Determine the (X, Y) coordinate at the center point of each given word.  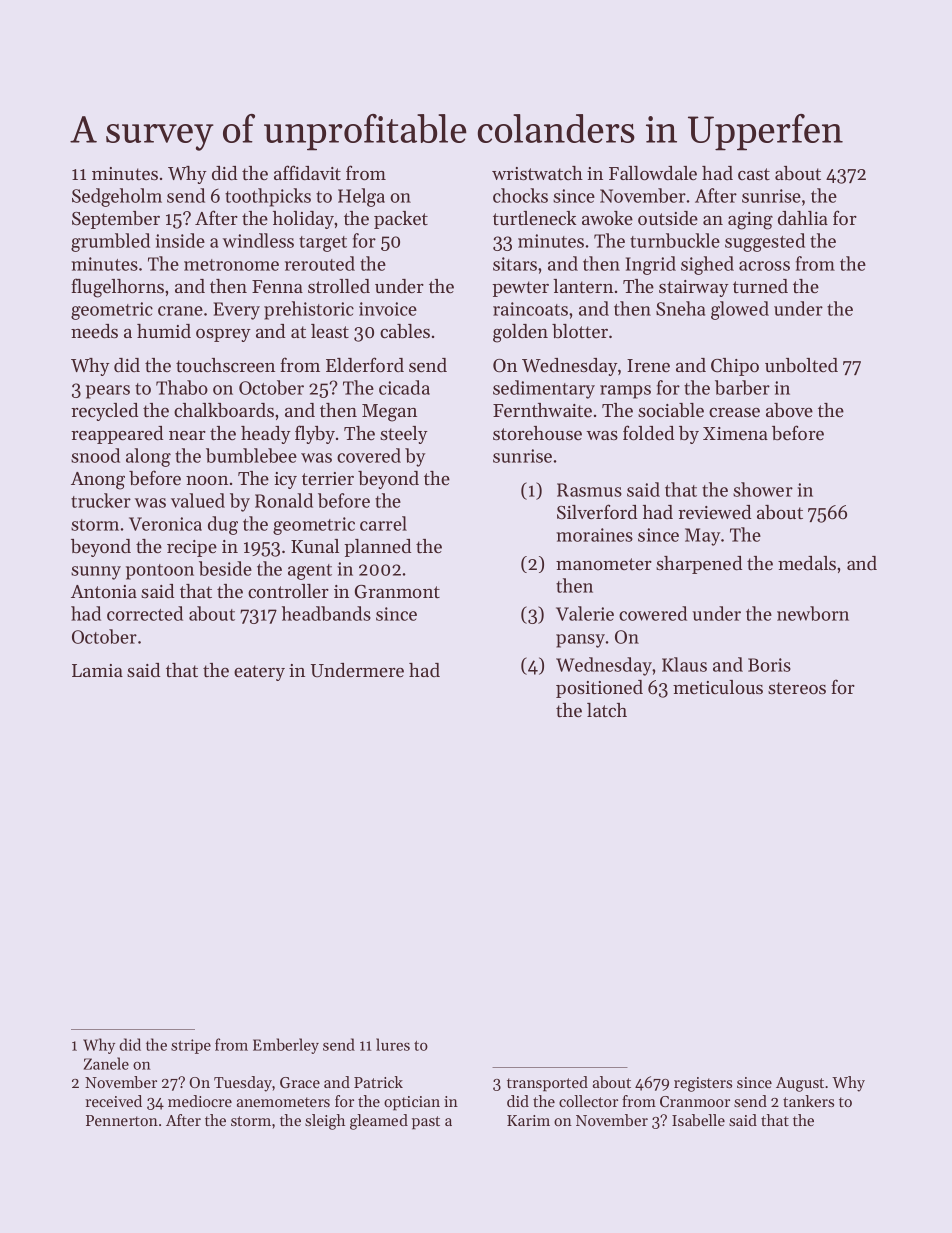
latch (607, 710)
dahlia (803, 218)
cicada (404, 387)
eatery (259, 673)
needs (94, 331)
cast (754, 174)
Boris (769, 665)
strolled (339, 286)
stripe (191, 1046)
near (187, 435)
